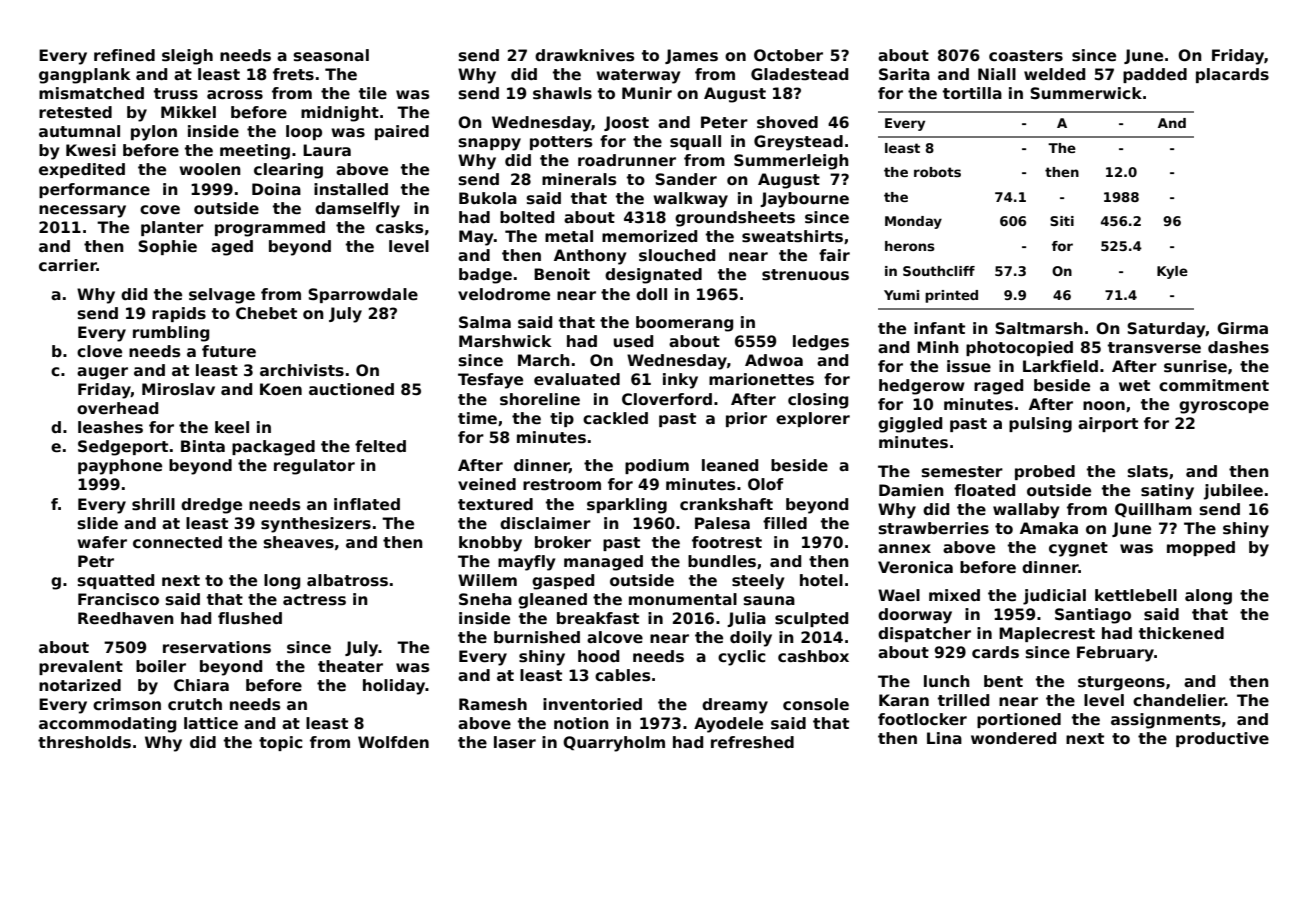 Image resolution: width=1308 pixels, height=924 pixels. What do you see at coordinates (937, 172) in the screenshot?
I see `robots` at bounding box center [937, 172].
